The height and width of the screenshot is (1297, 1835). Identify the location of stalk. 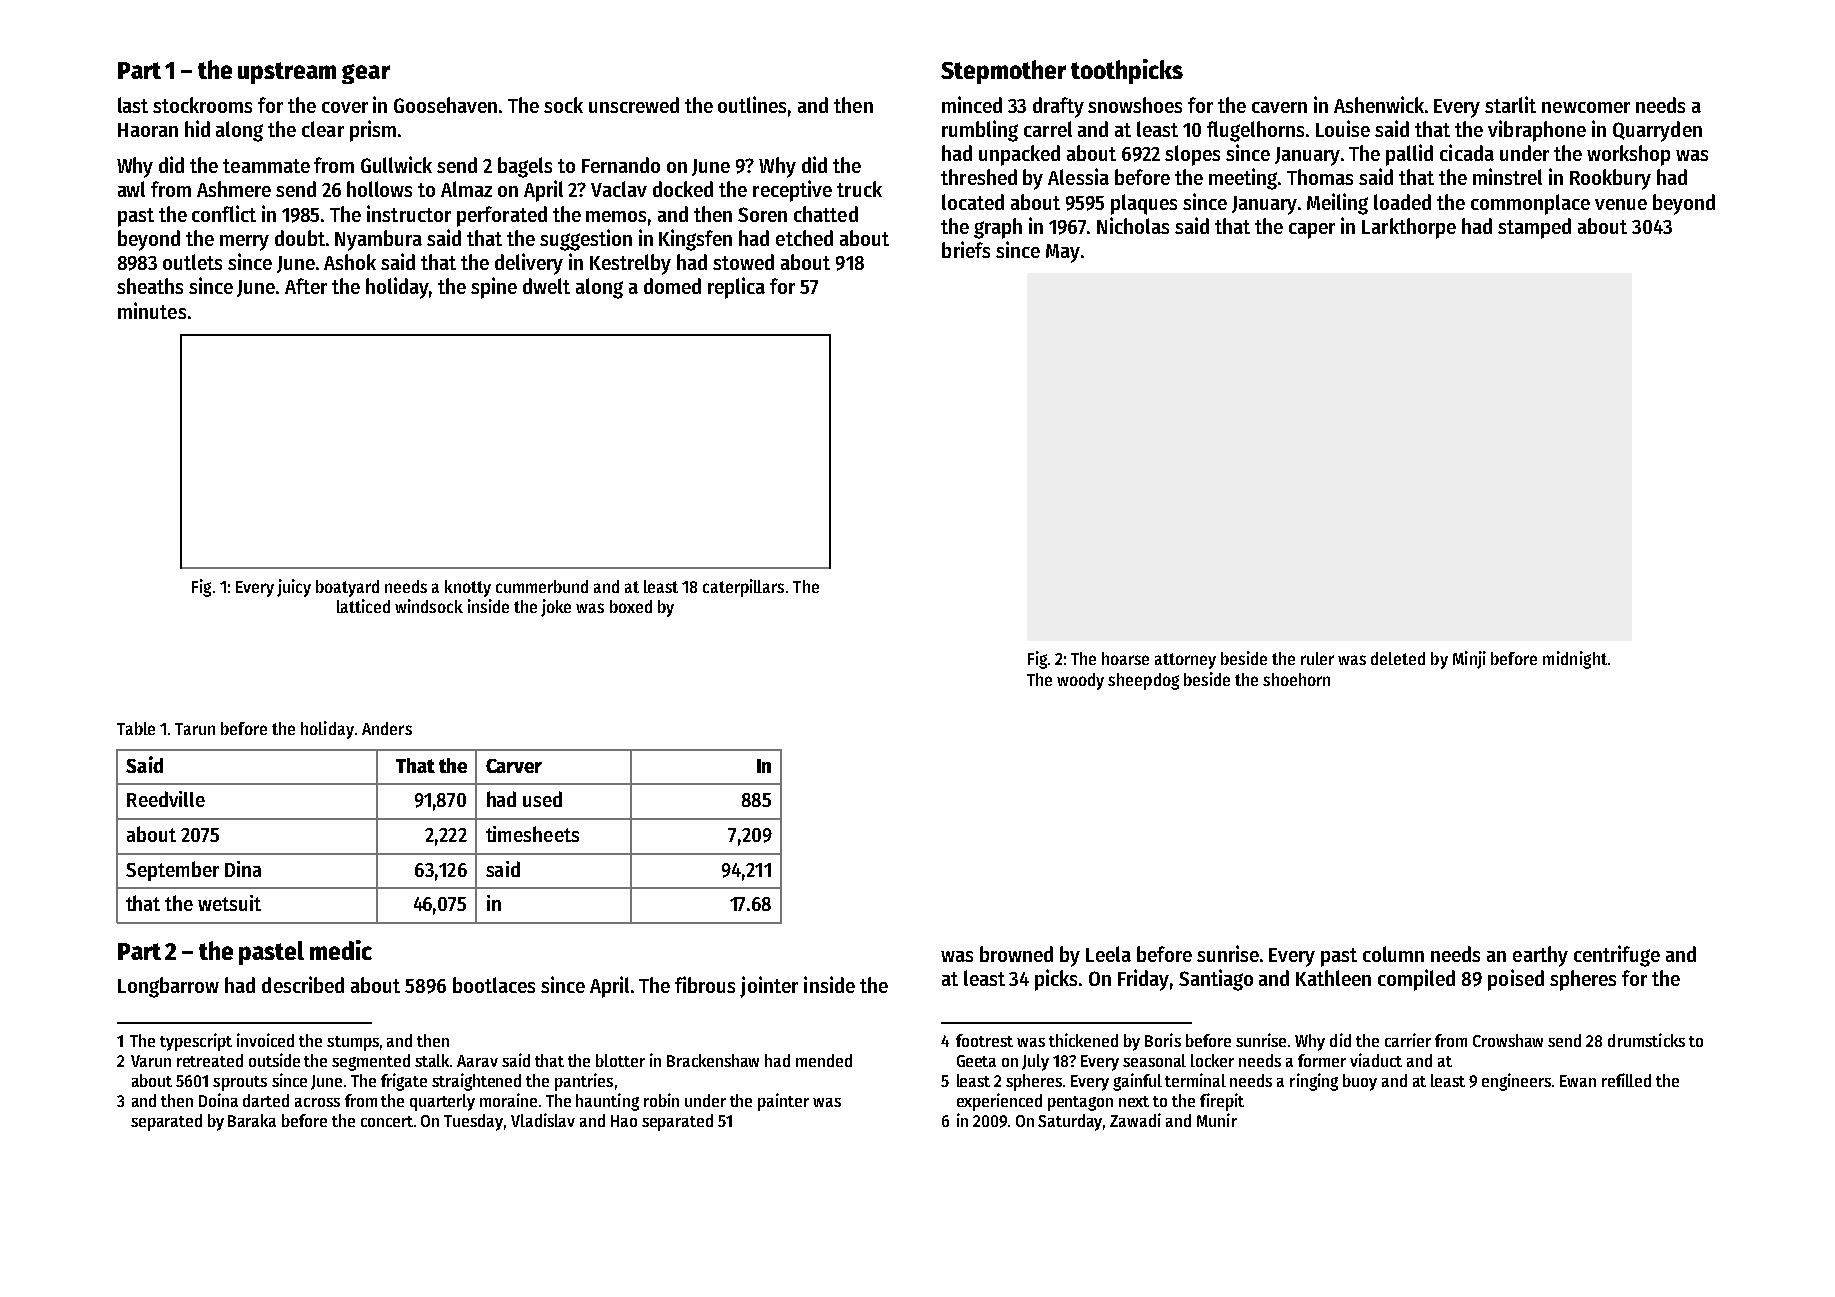
(433, 1060).
